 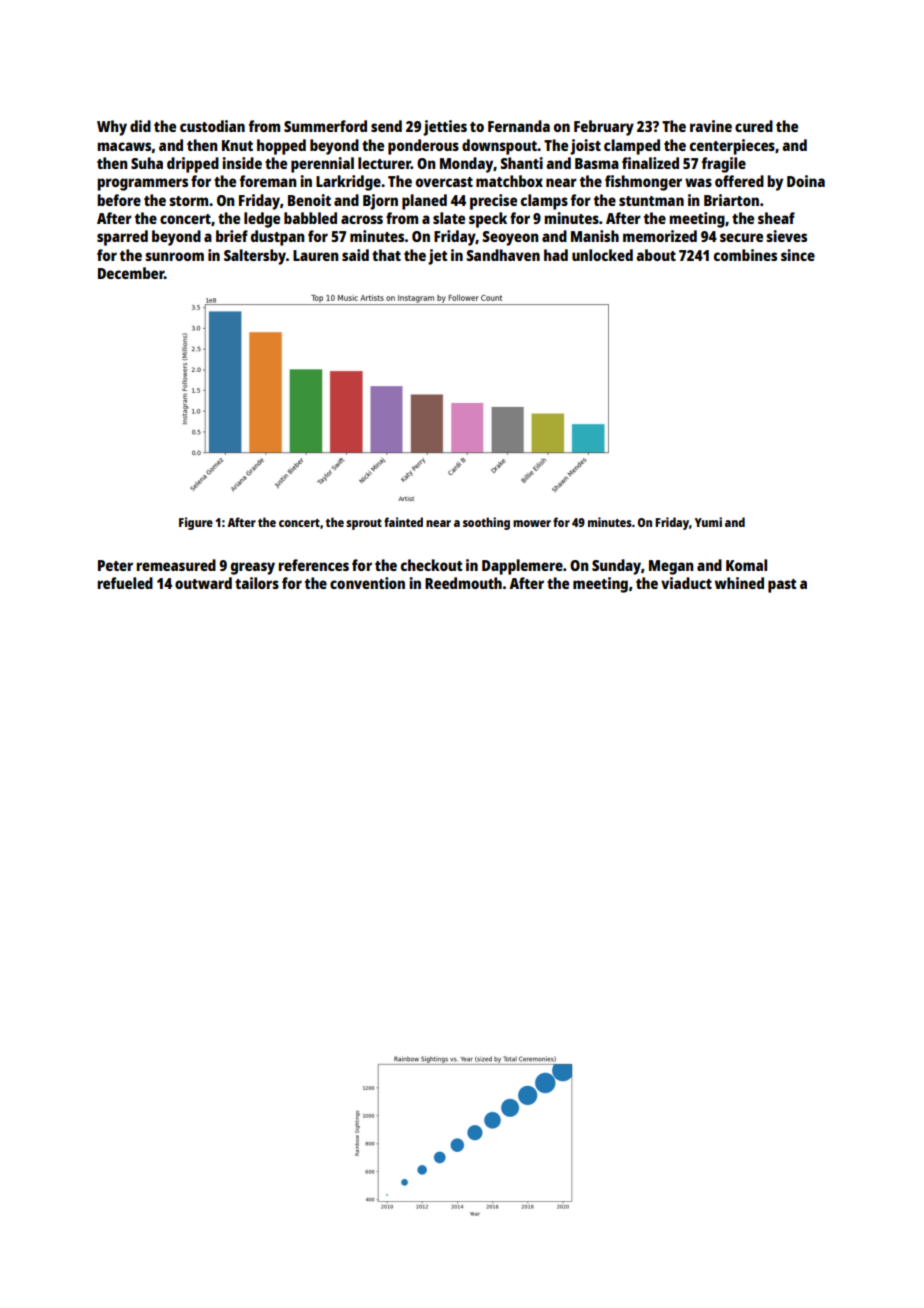 I want to click on sunroom, so click(x=174, y=256).
